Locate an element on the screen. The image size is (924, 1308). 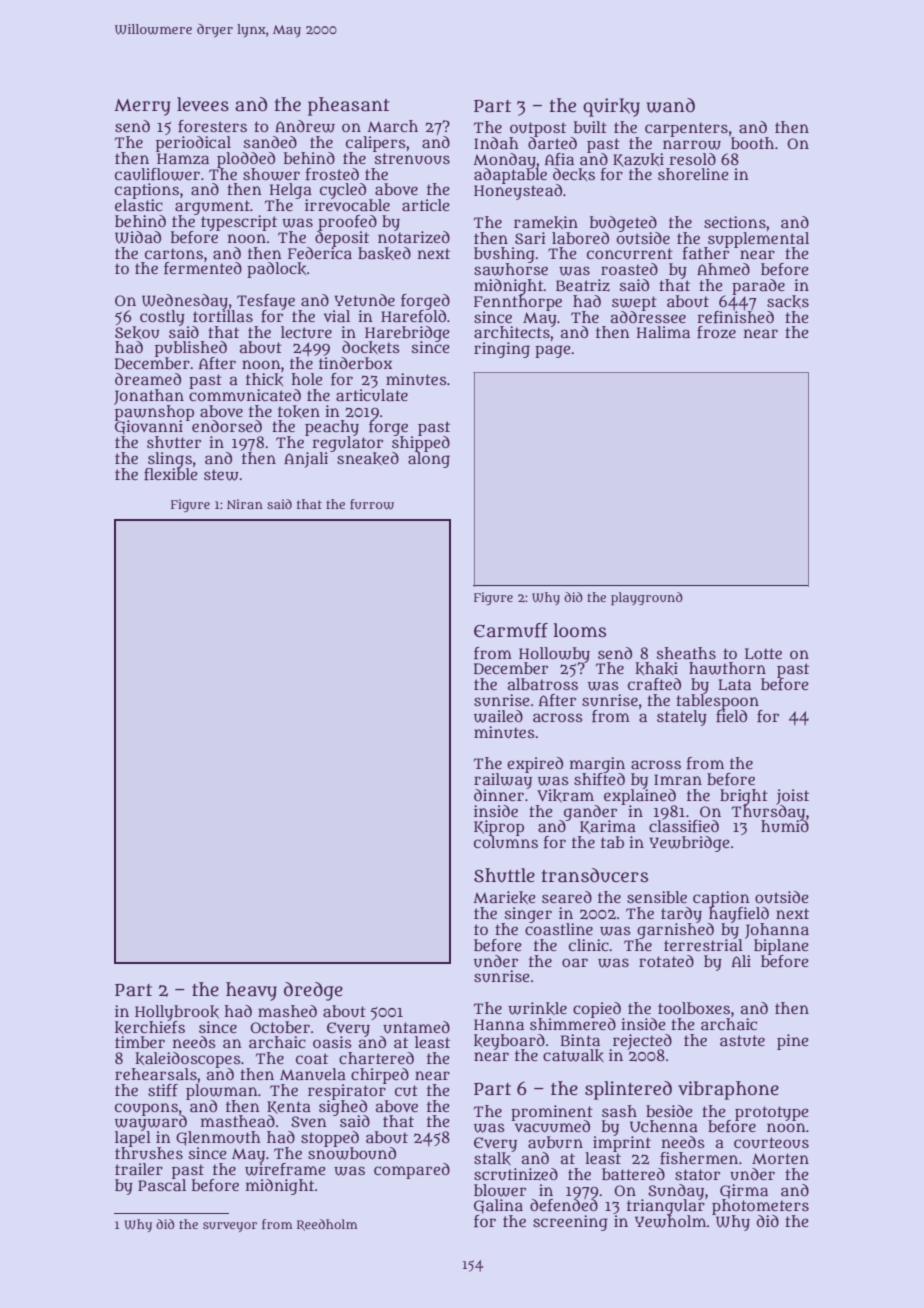
dredge is located at coordinates (313, 991).
